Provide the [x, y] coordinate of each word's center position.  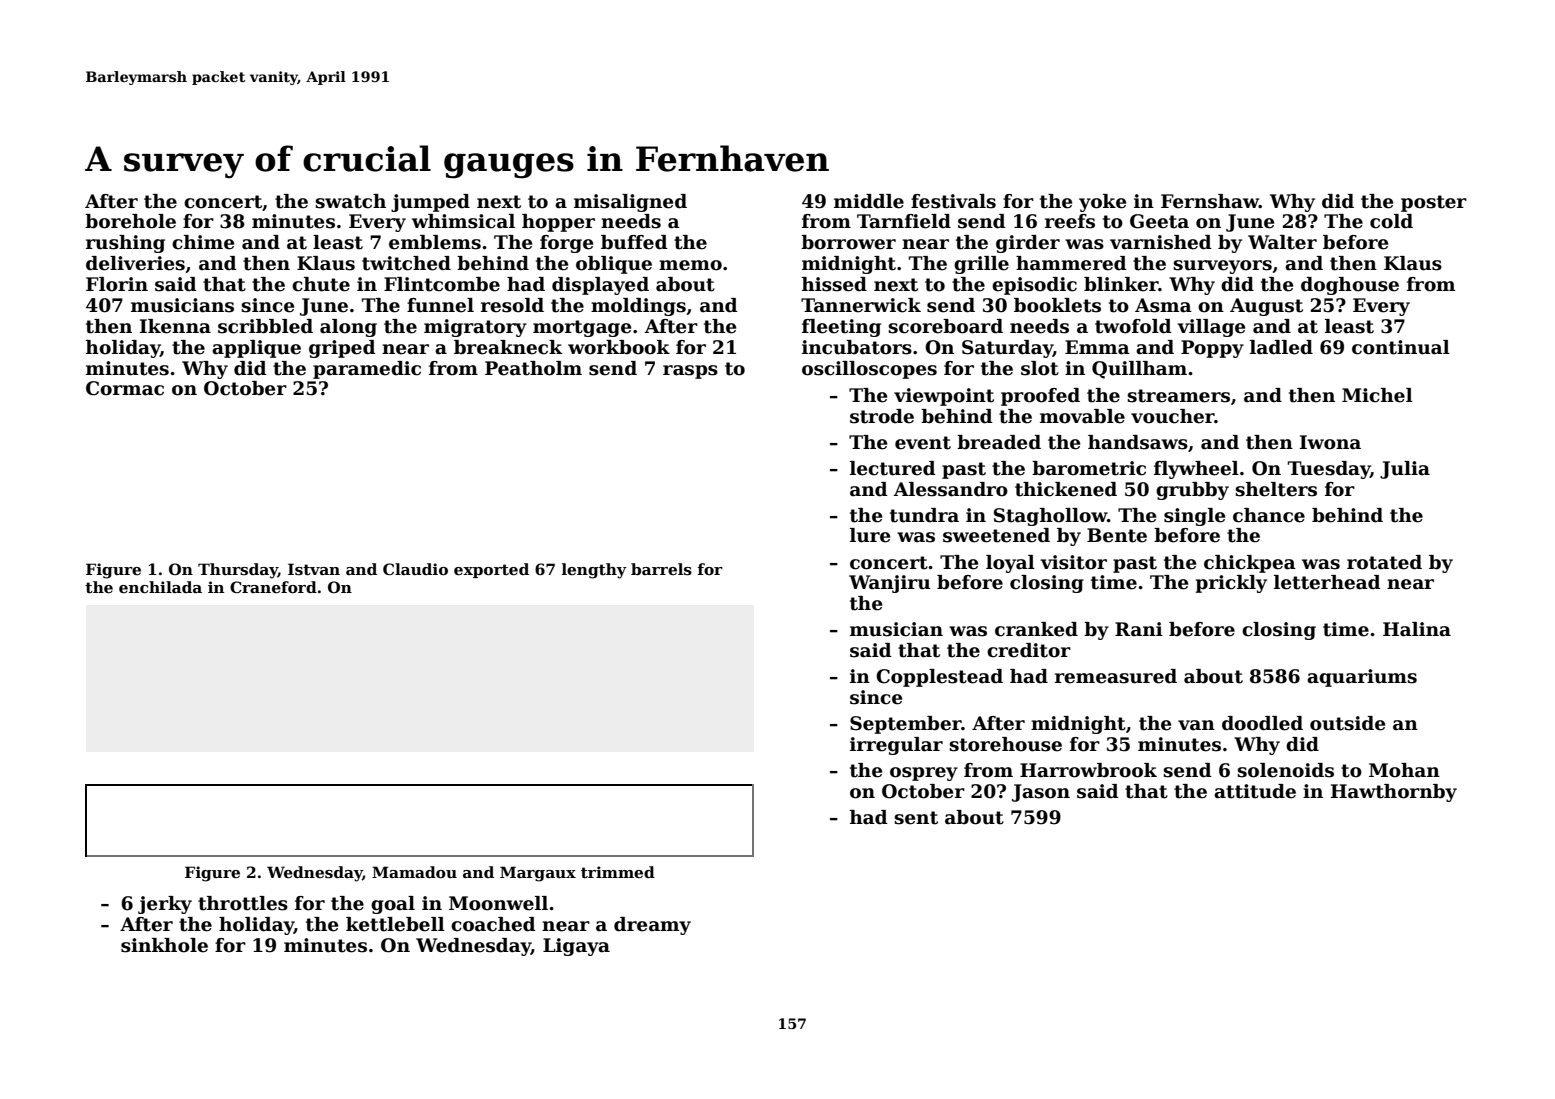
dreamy [652, 926]
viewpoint [944, 397]
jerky [165, 905]
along [348, 328]
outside [1347, 723]
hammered [1071, 263]
